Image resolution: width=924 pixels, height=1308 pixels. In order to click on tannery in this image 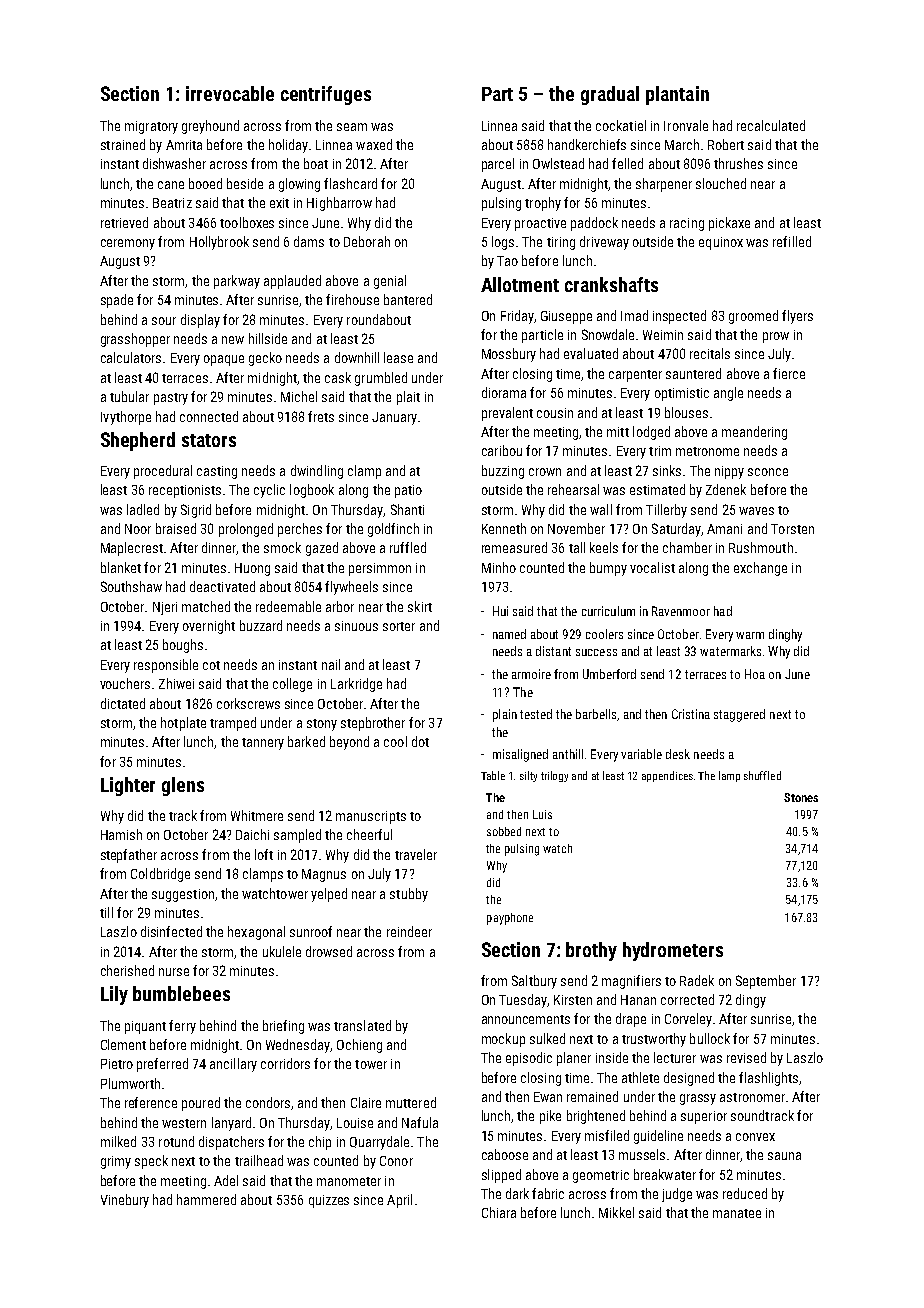, I will do `click(263, 744)`.
